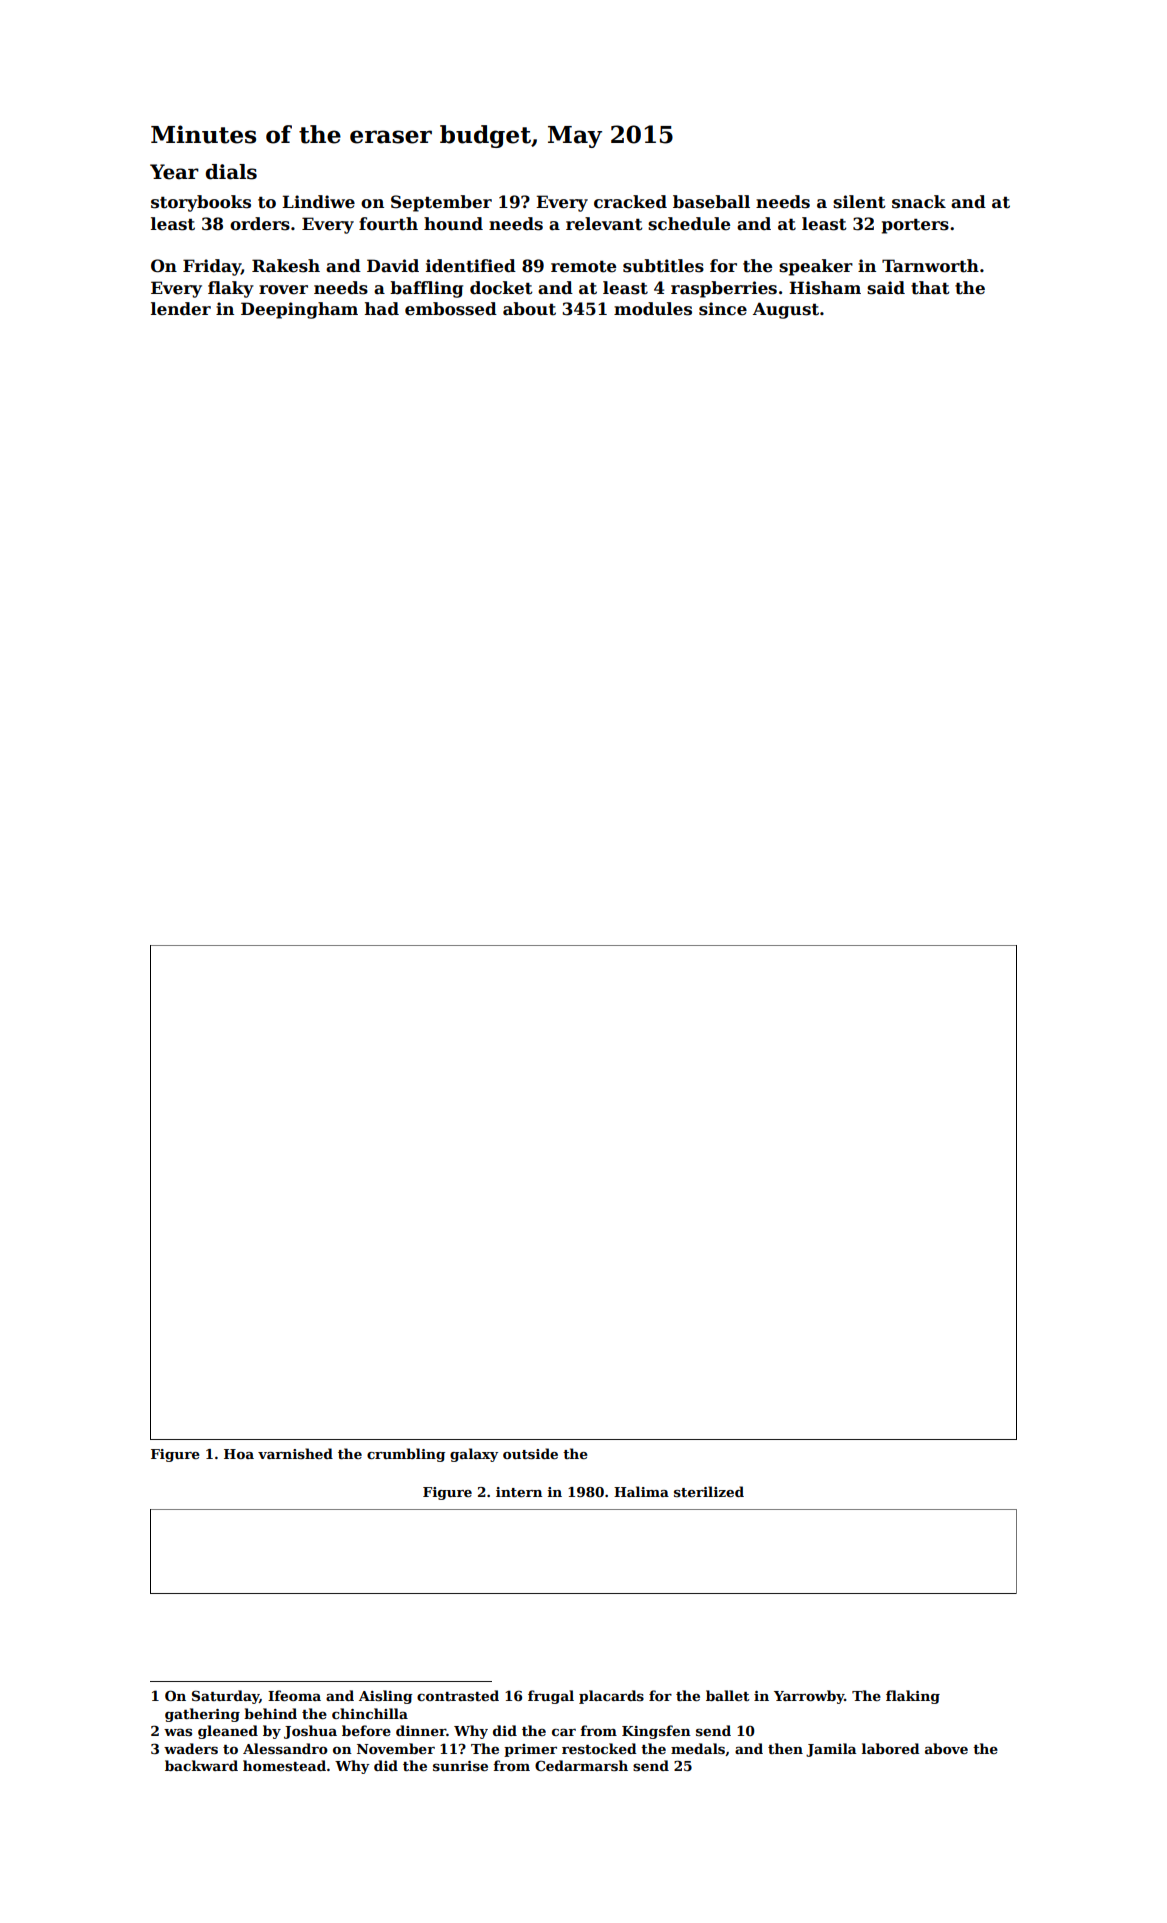  What do you see at coordinates (294, 1695) in the document?
I see `Ifeoma` at bounding box center [294, 1695].
